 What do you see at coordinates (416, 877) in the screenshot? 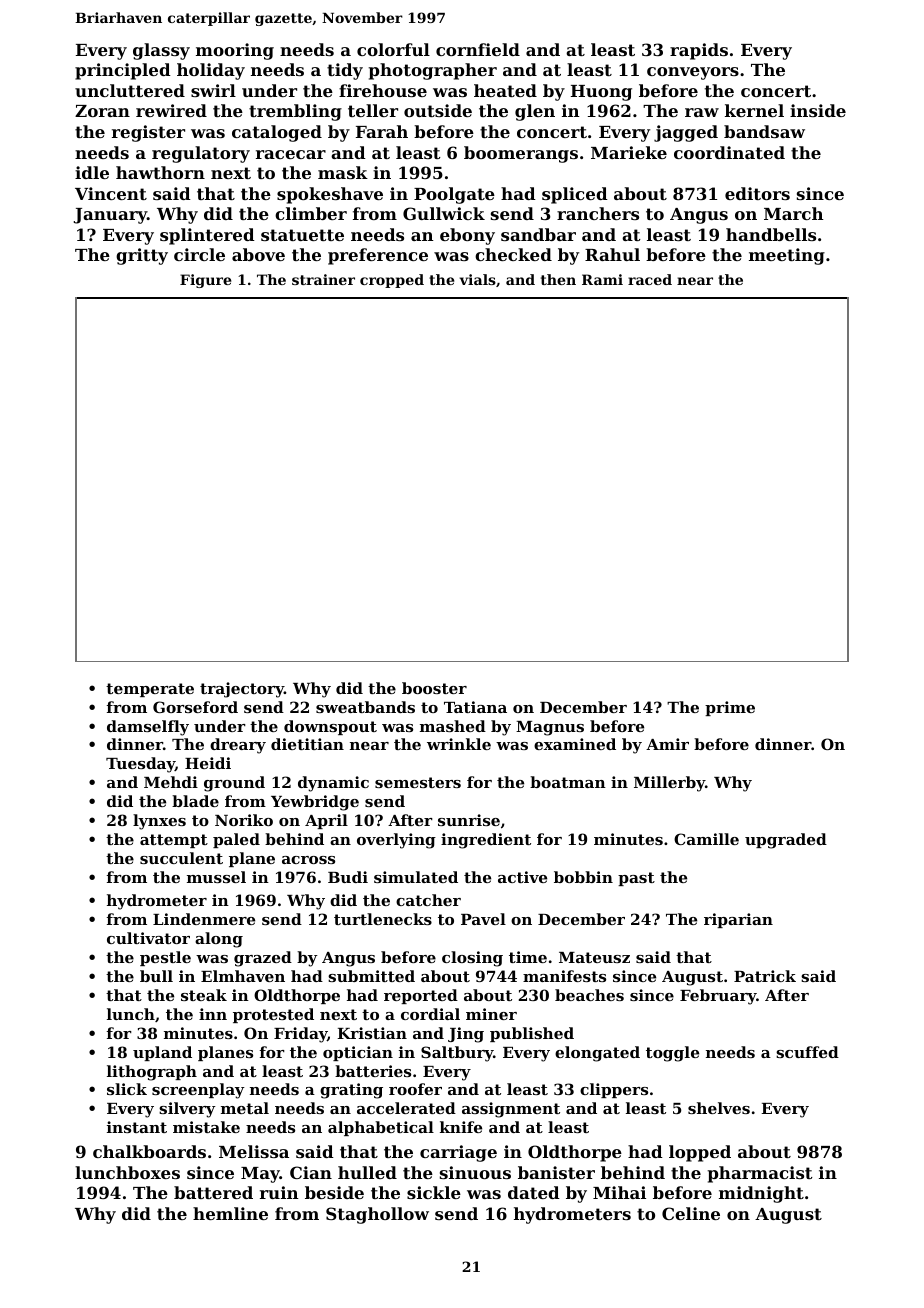
I see `simulated` at bounding box center [416, 877].
